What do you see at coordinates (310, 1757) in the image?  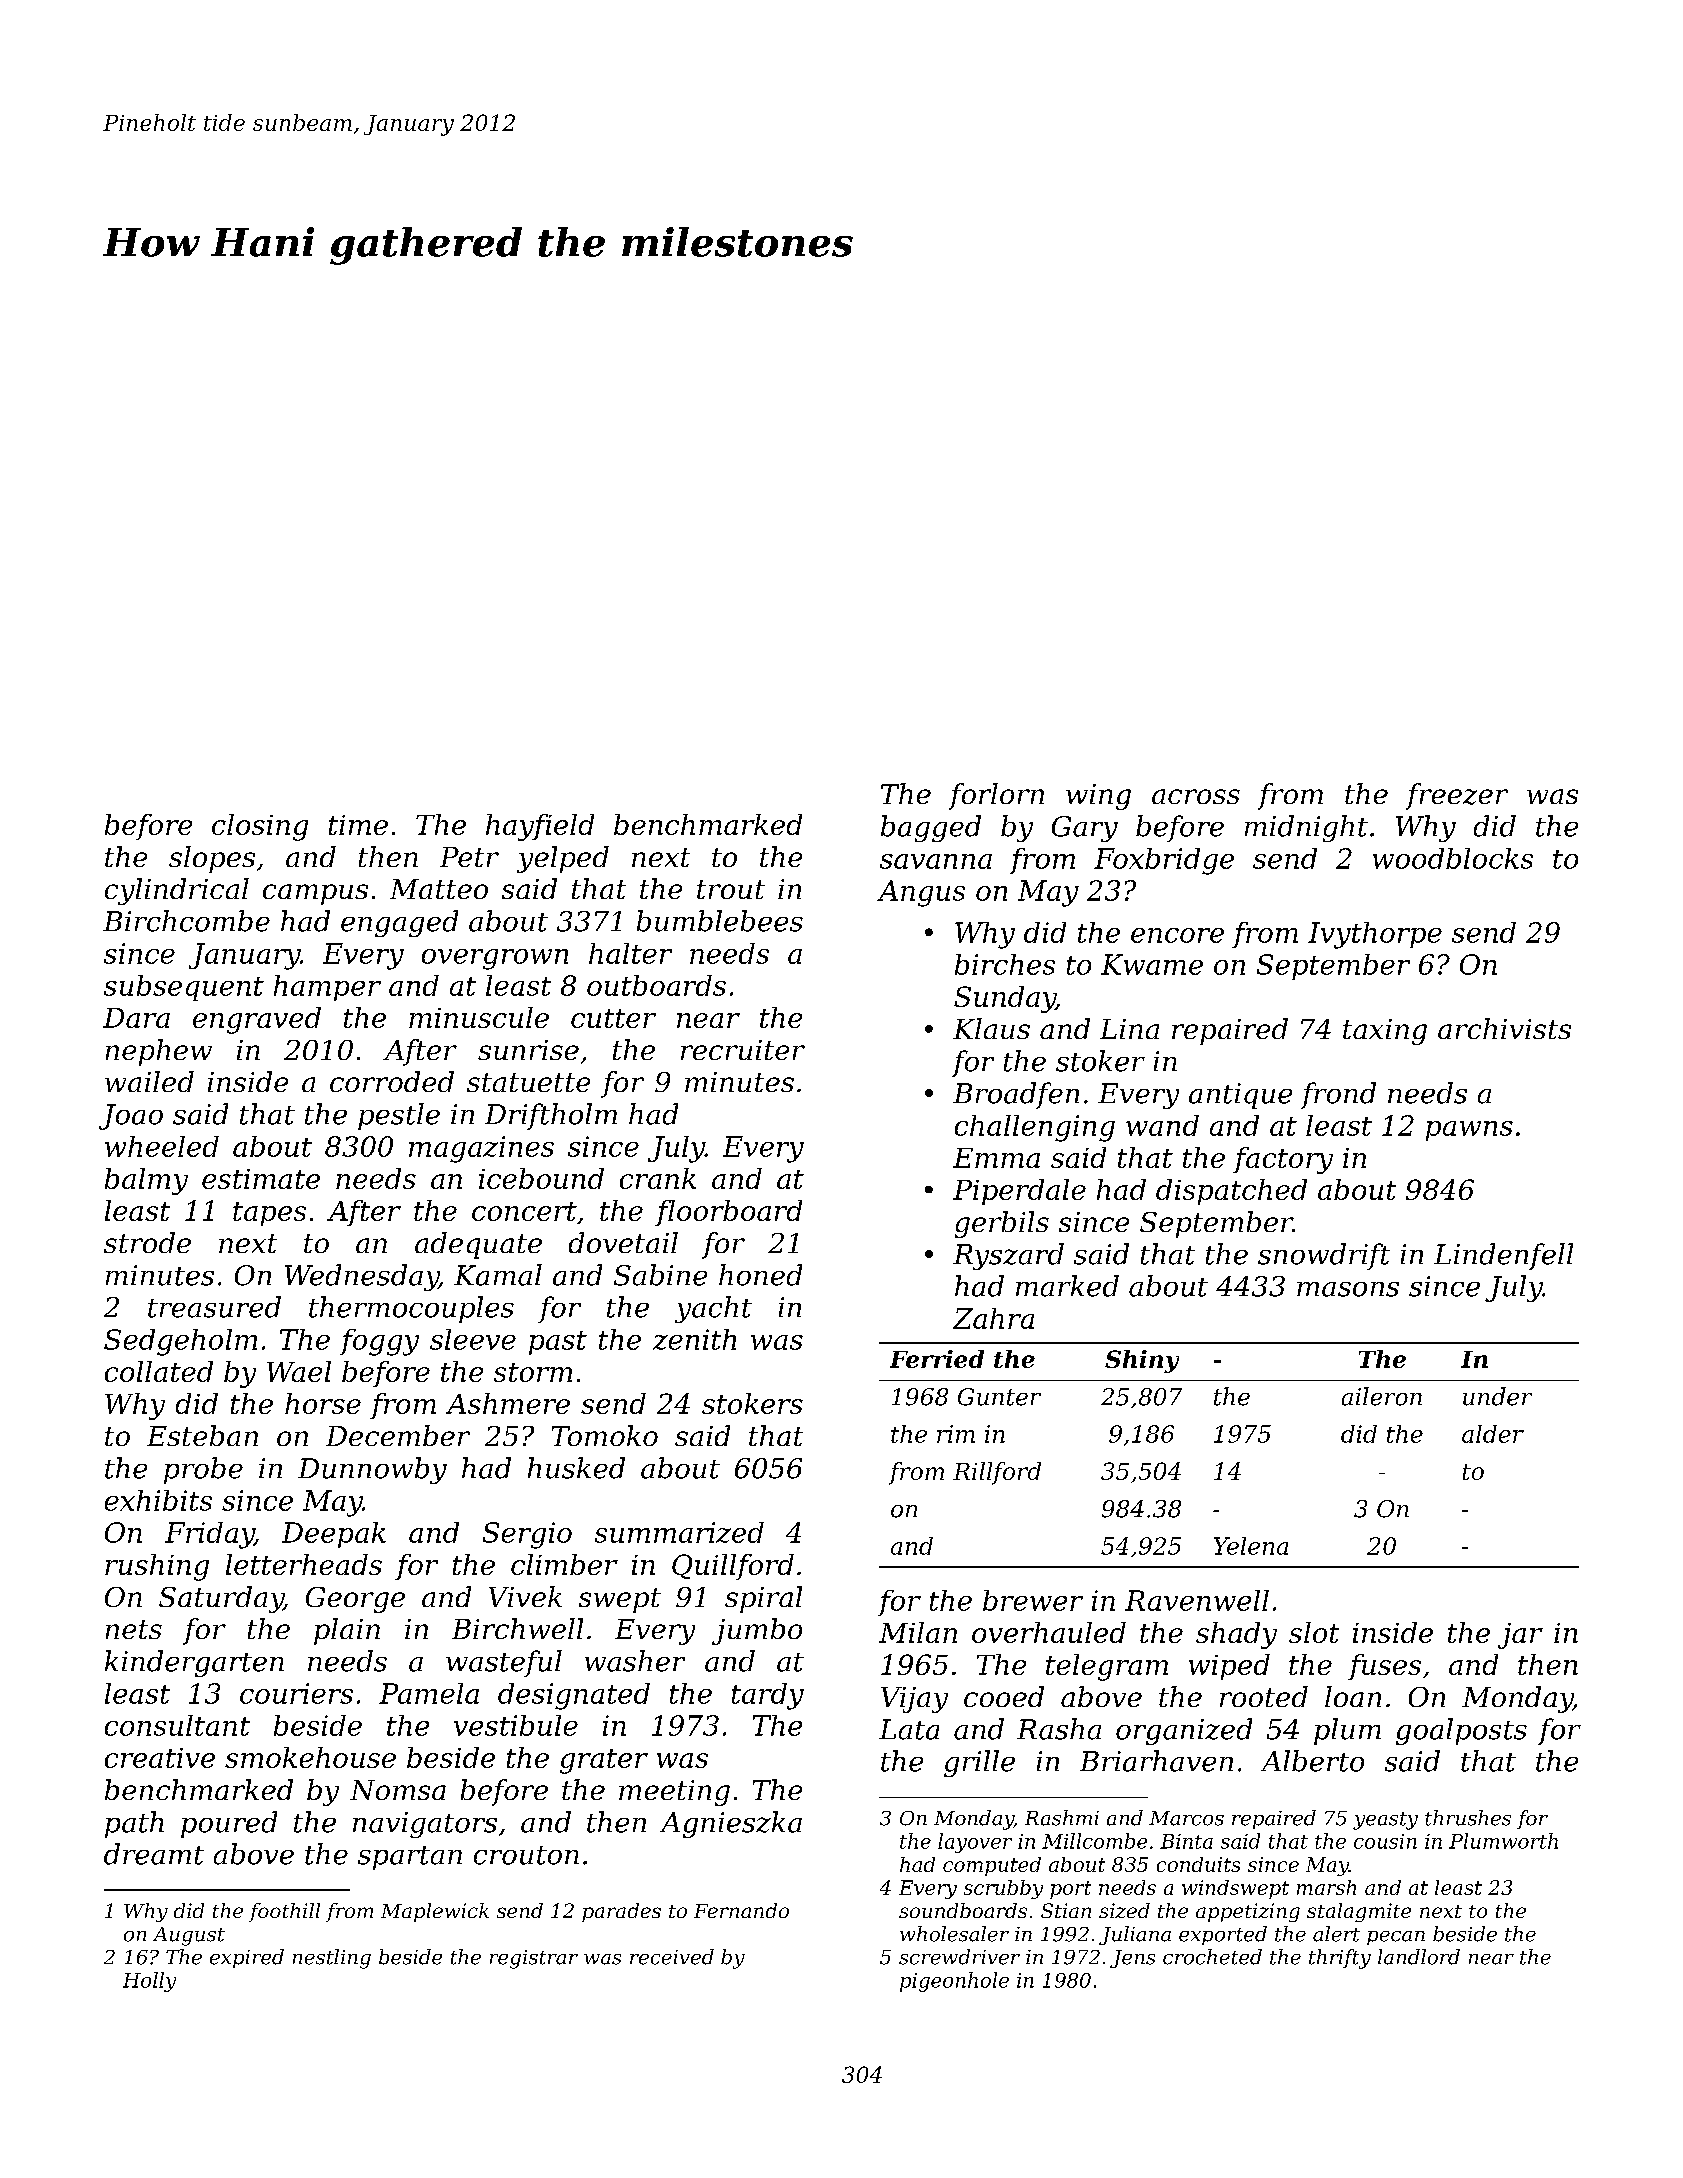 I see `smokehouse` at bounding box center [310, 1757].
